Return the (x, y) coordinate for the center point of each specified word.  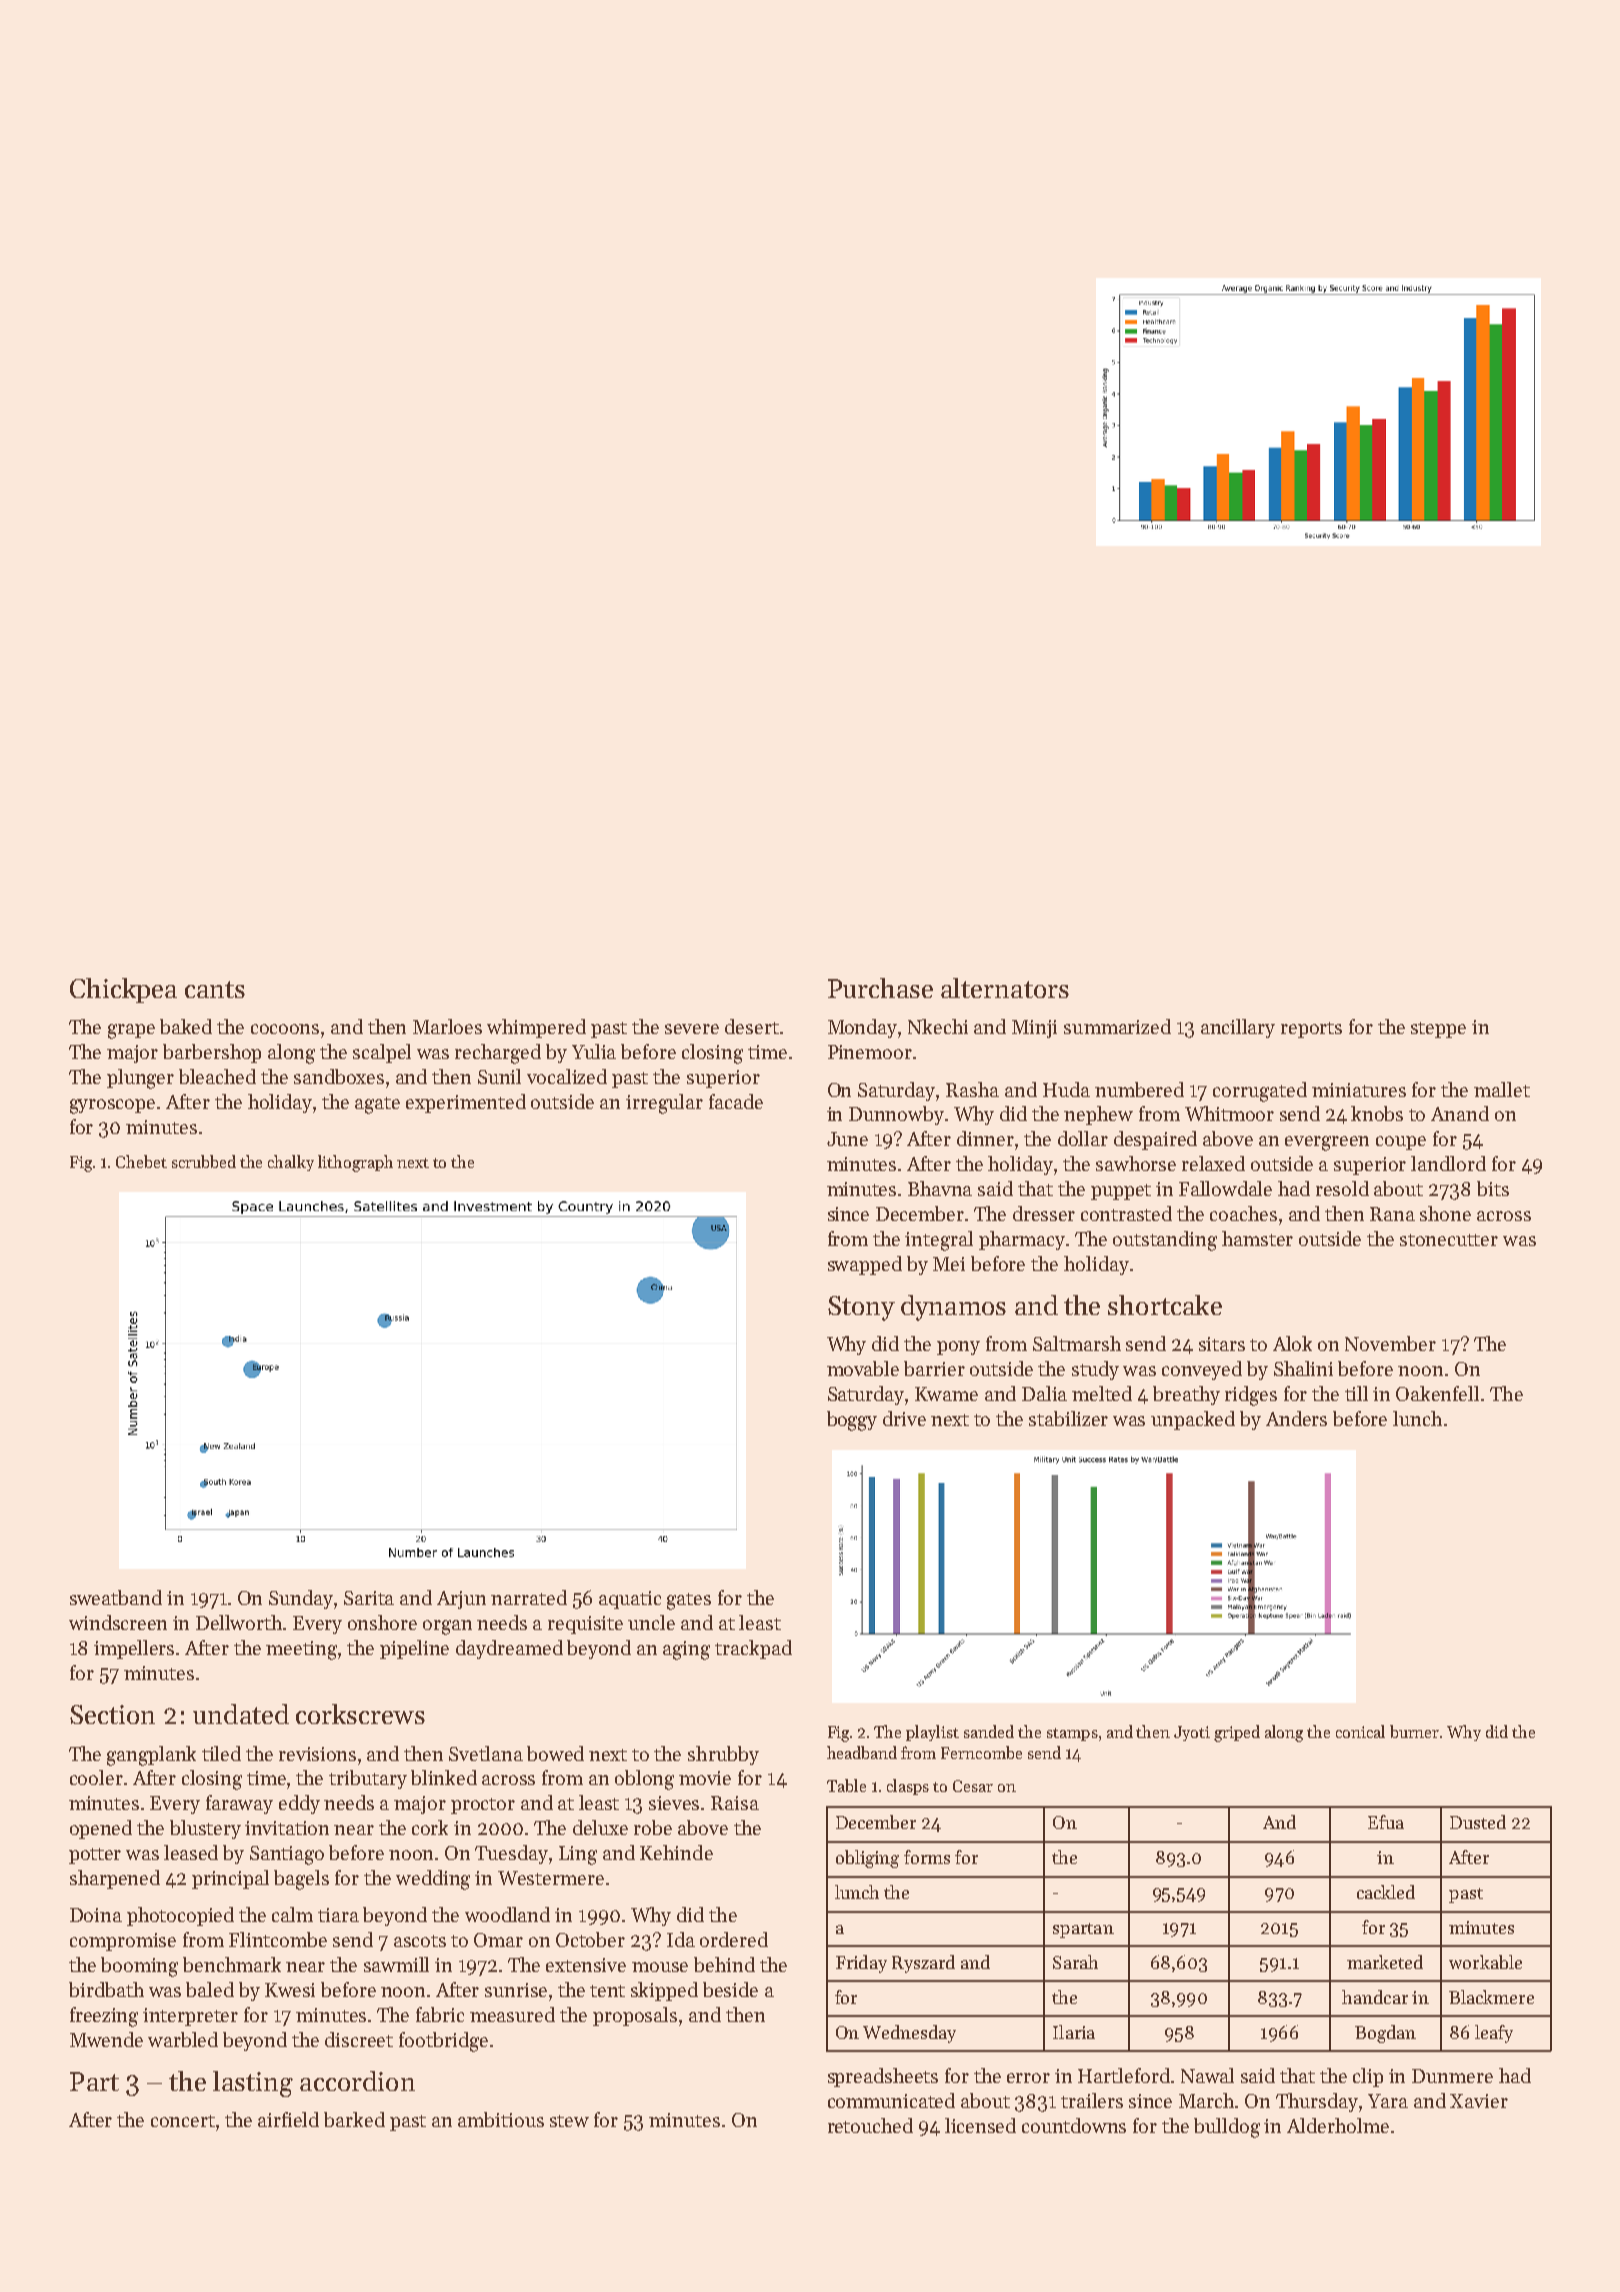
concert (183, 2121)
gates (689, 1601)
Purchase (880, 988)
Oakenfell (1437, 1393)
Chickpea (123, 990)
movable (863, 1368)
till (1356, 1393)
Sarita (369, 1598)
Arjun (461, 1600)
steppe (1438, 1030)
